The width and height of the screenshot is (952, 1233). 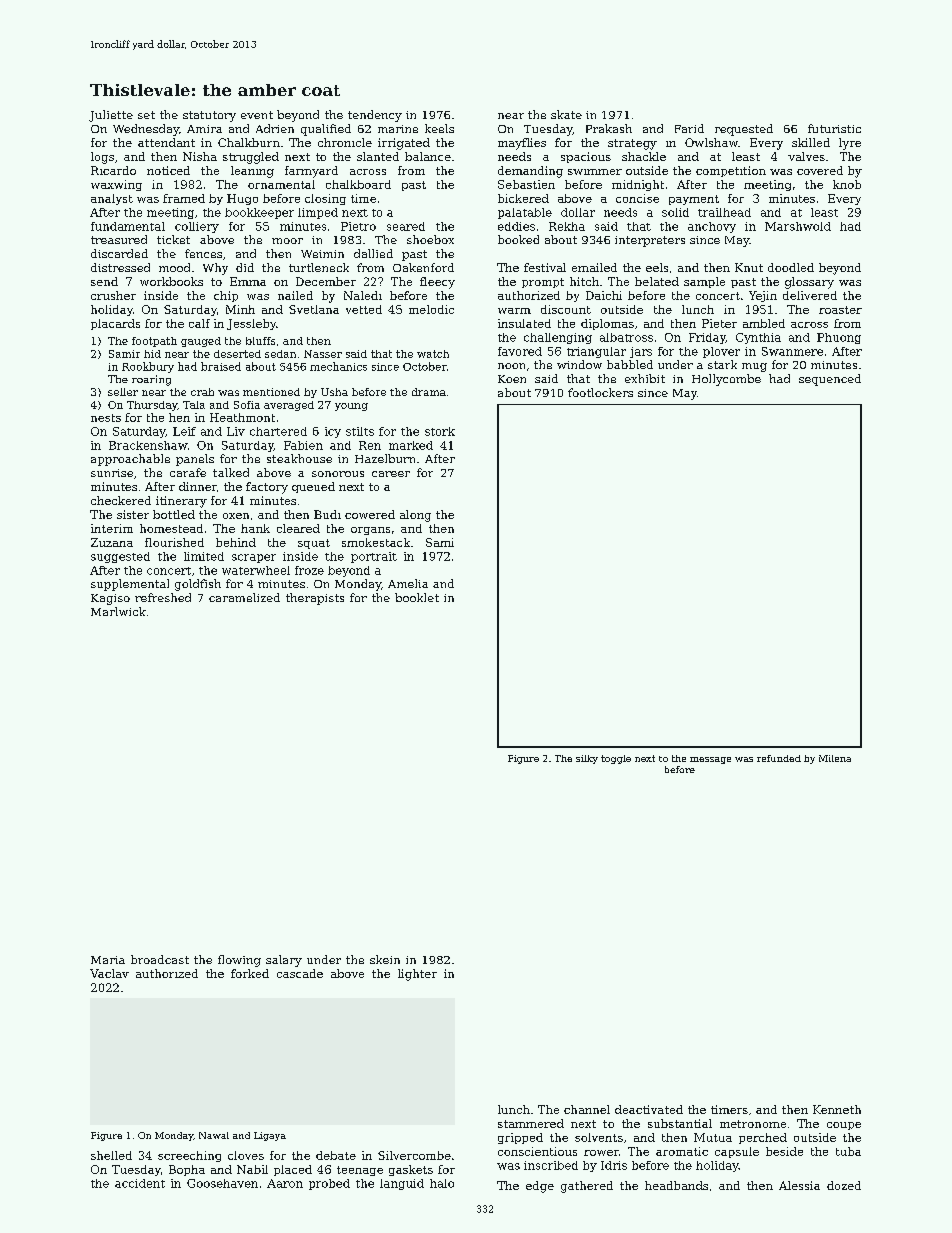 What do you see at coordinates (111, 1155) in the screenshot?
I see `shelled` at bounding box center [111, 1155].
